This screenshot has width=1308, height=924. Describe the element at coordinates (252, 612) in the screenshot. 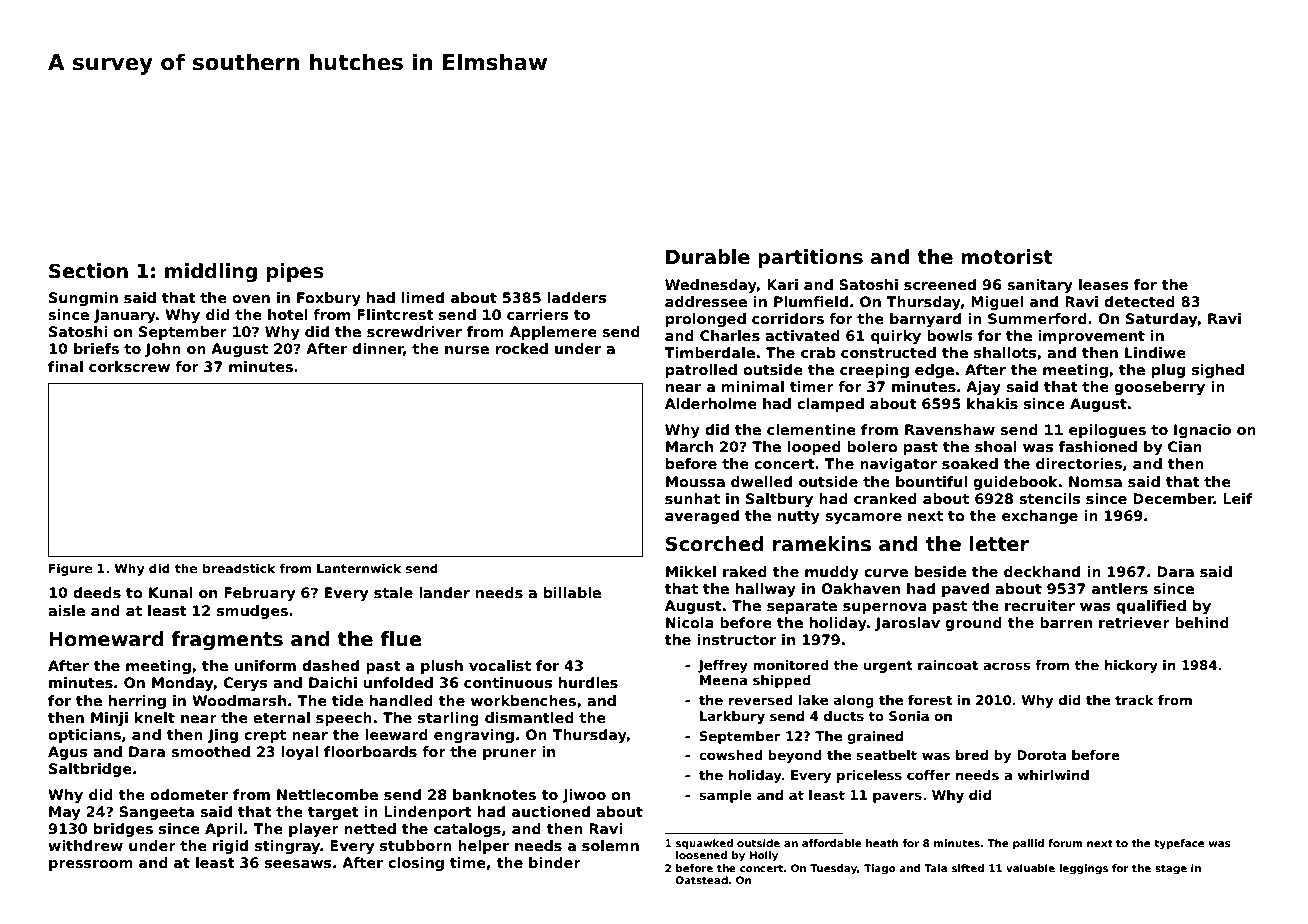

I see `smudges` at that location.
